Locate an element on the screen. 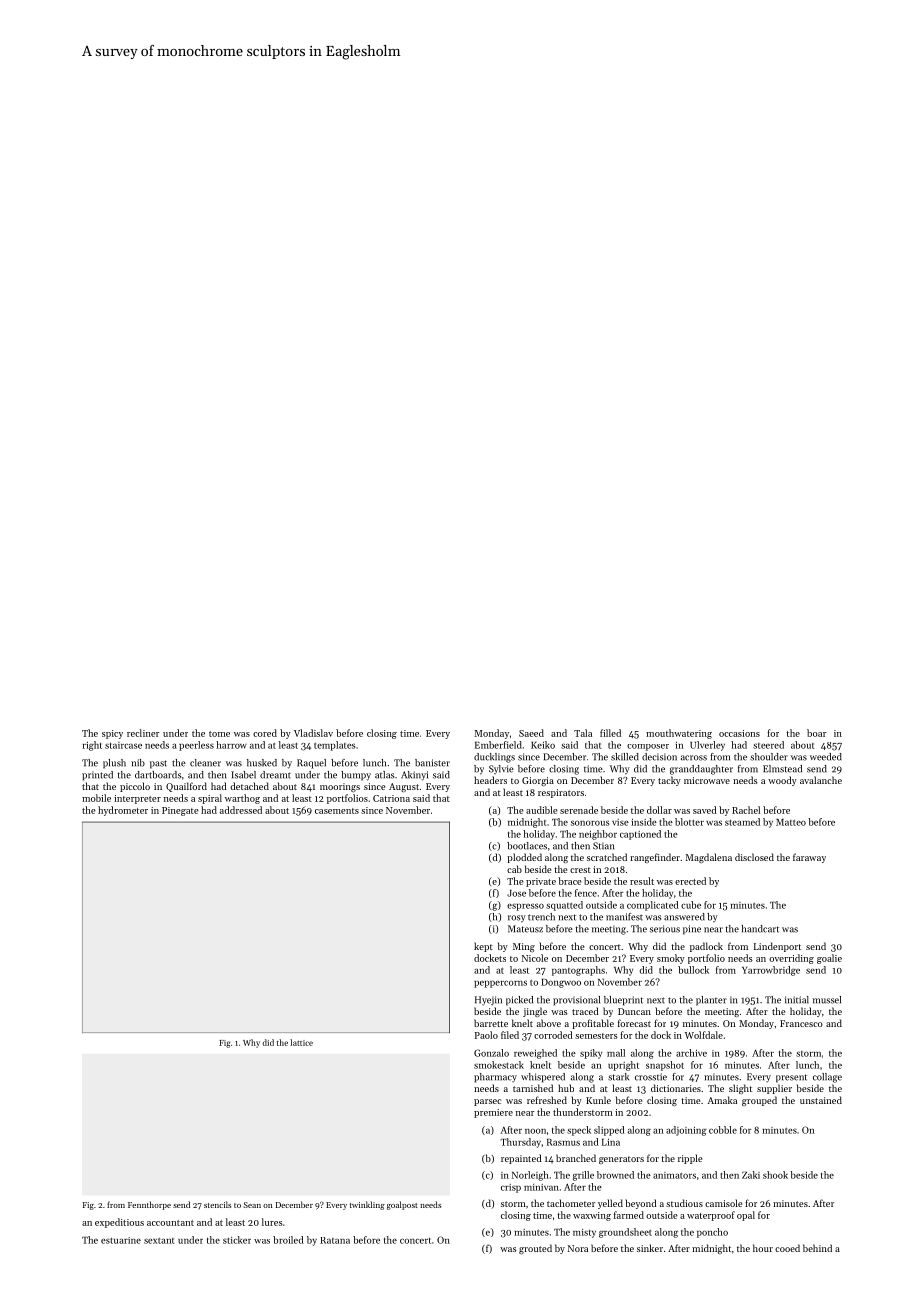 Image resolution: width=924 pixels, height=1308 pixels. hydrometer is located at coordinates (123, 811).
